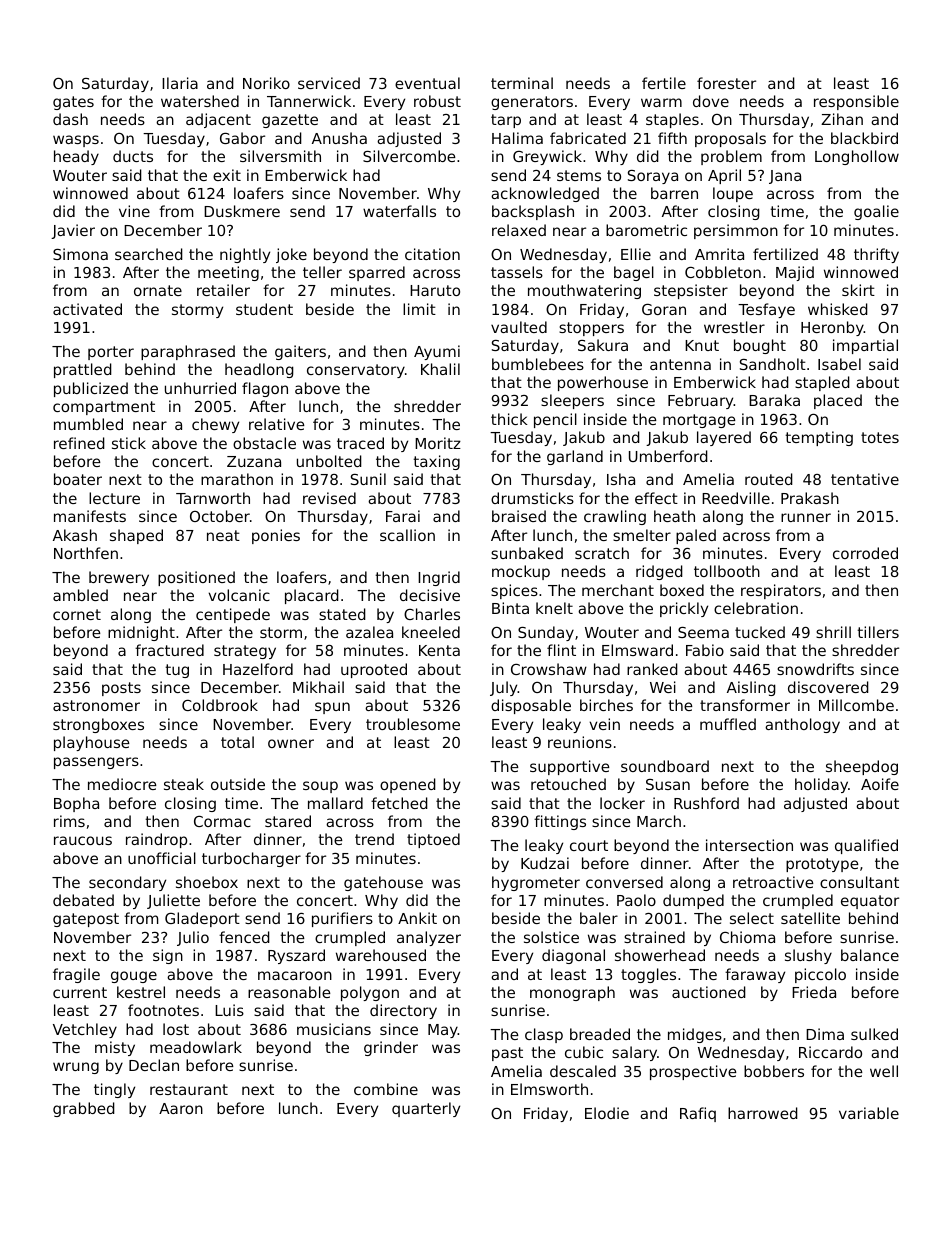 This image has height=1233, width=952. Describe the element at coordinates (154, 1065) in the image. I see `Declan` at that location.
